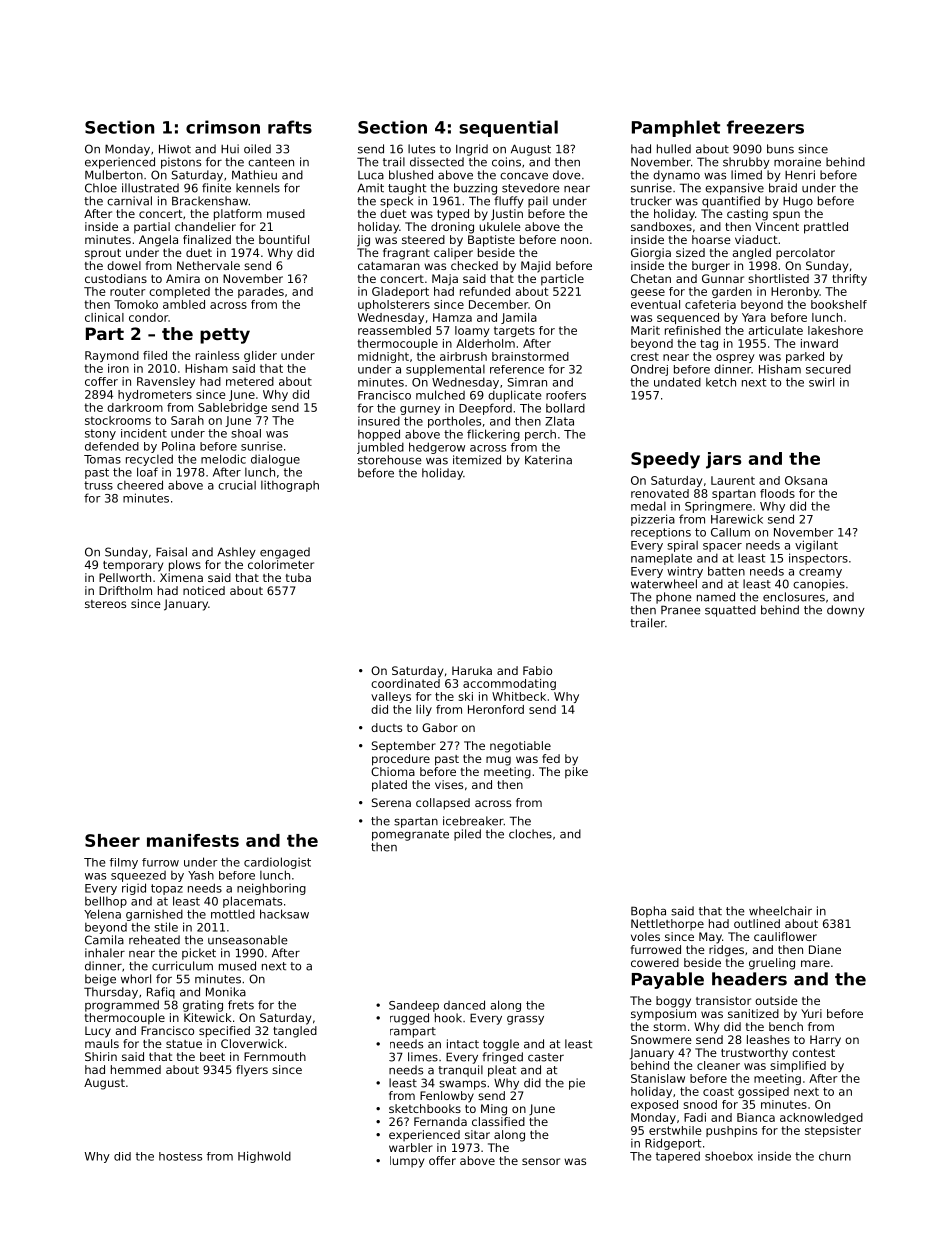 Image resolution: width=952 pixels, height=1233 pixels. Describe the element at coordinates (466, 696) in the document. I see `ski` at that location.
